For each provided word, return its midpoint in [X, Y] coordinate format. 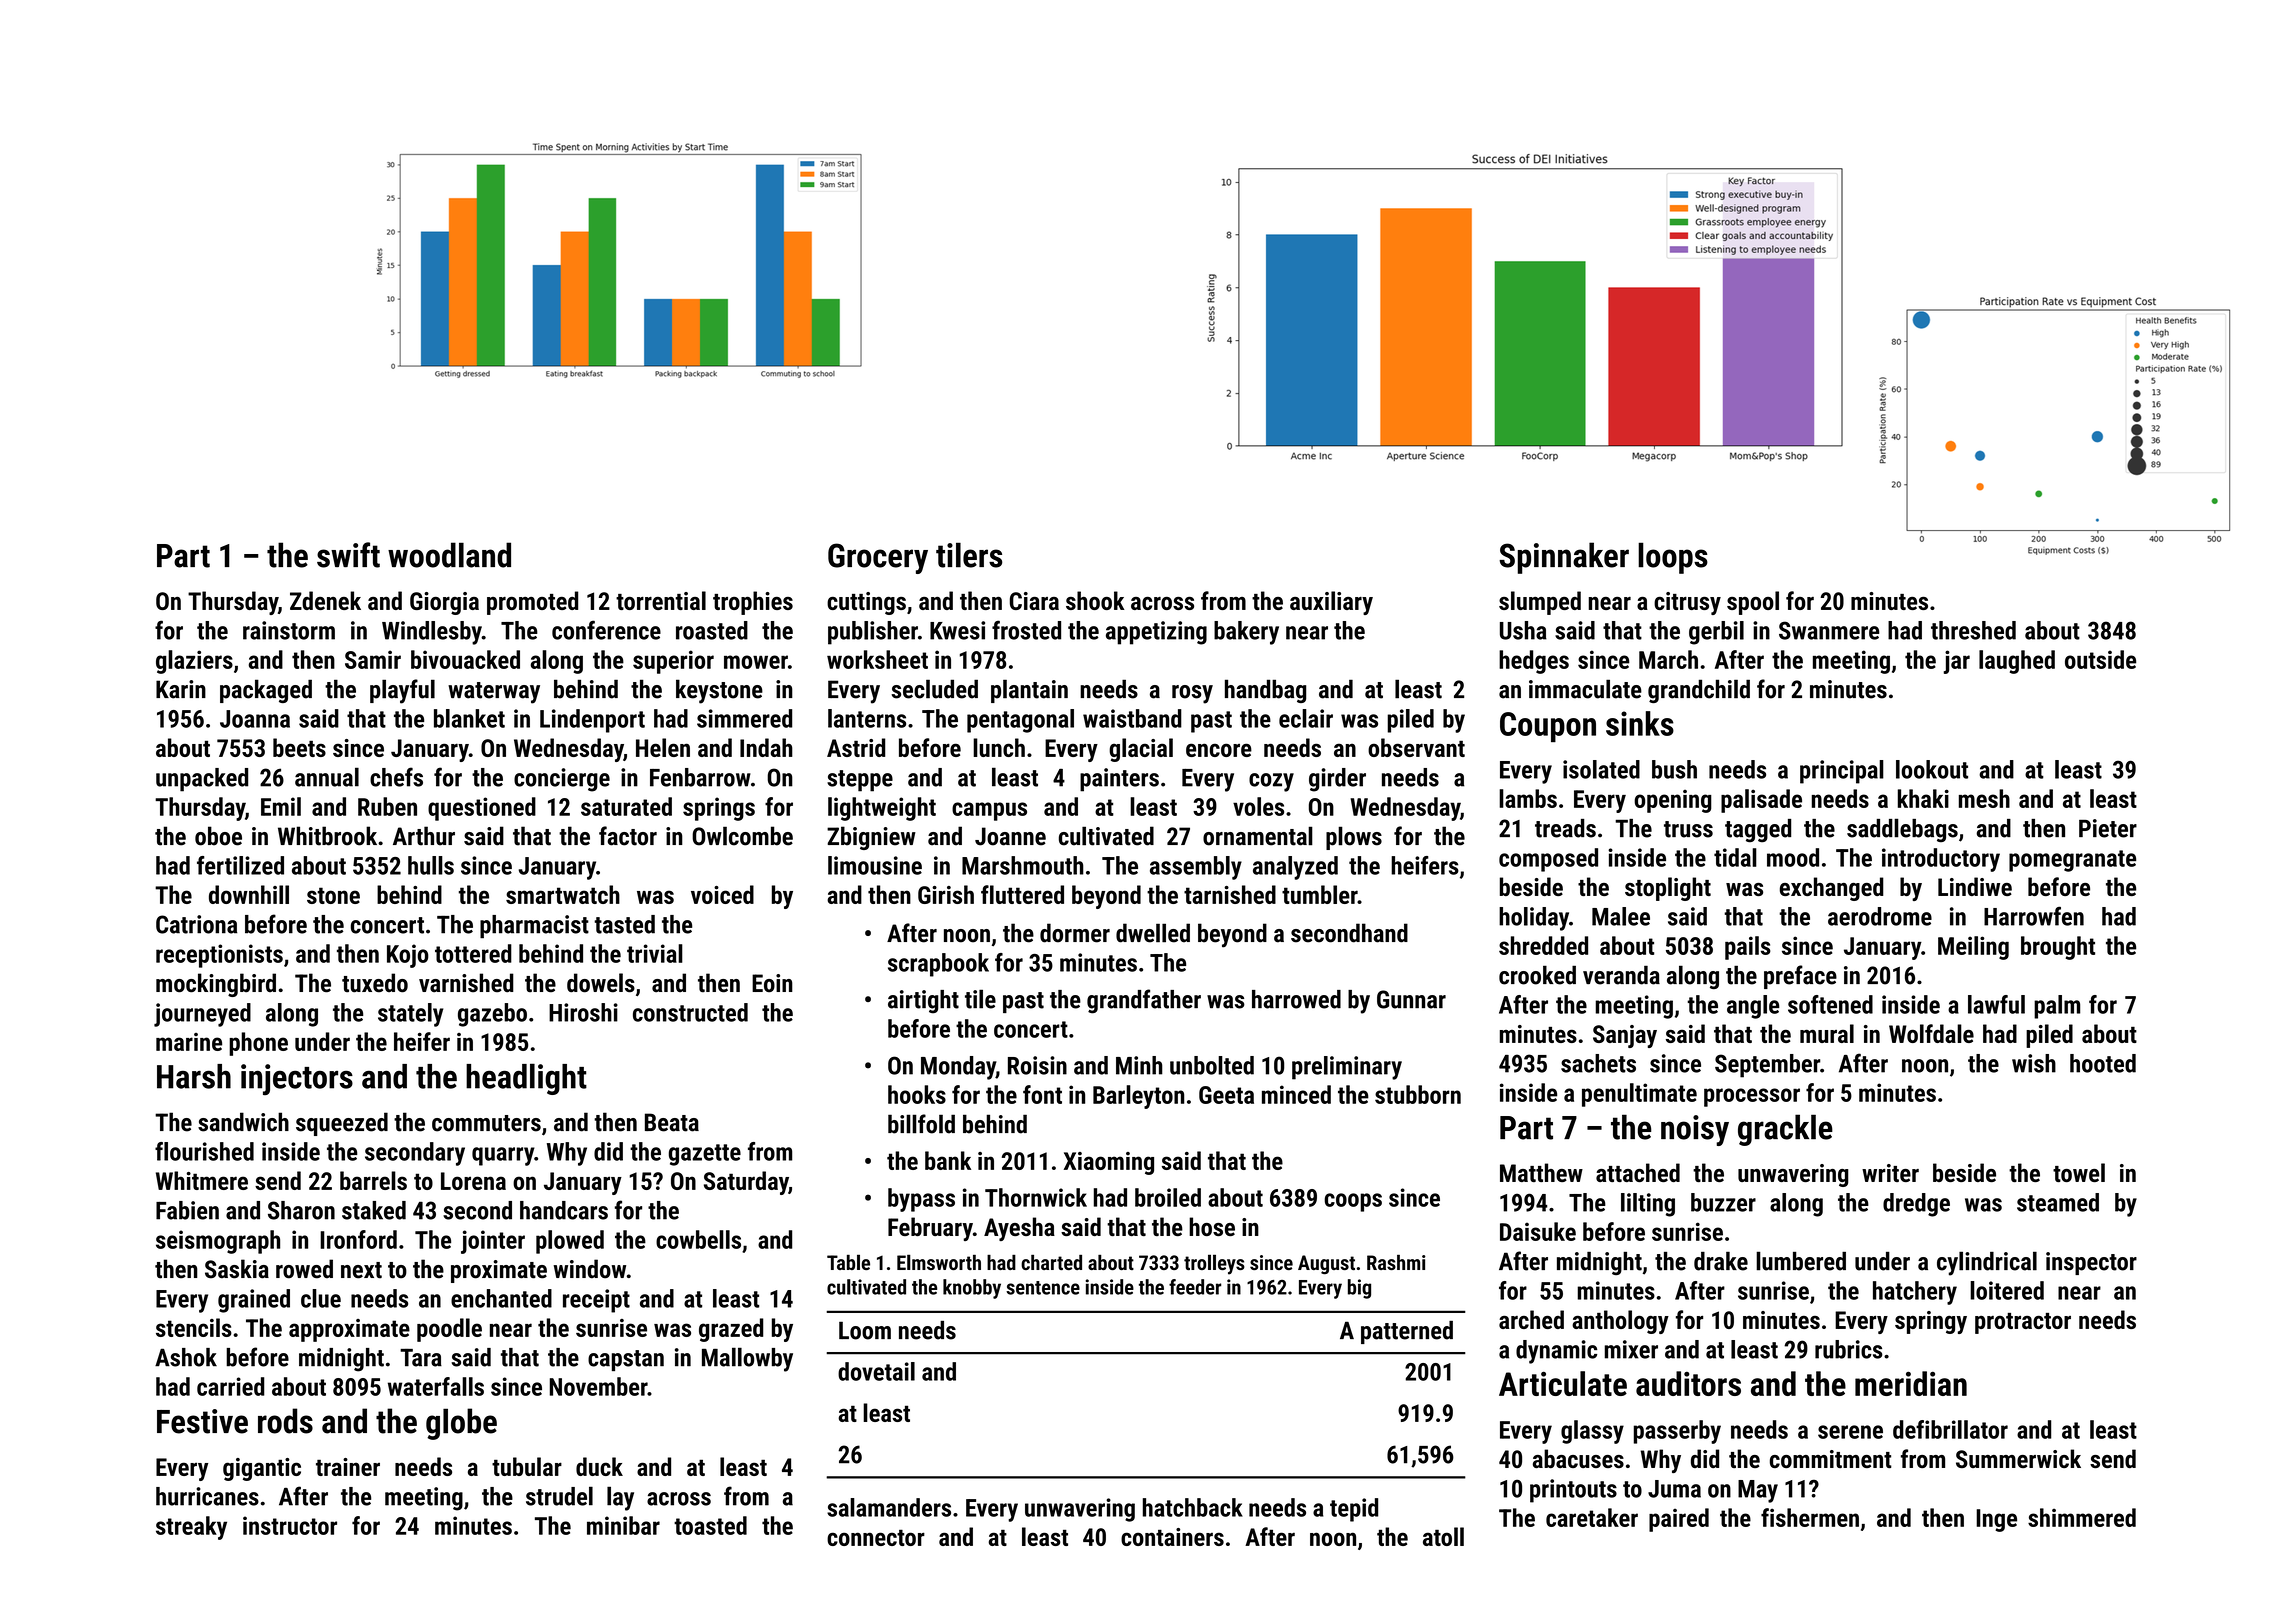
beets [299, 747]
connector [876, 1537]
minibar [623, 1525]
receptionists [219, 956]
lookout [1932, 769]
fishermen [1810, 1517]
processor [1752, 1097]
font [1042, 1094]
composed [1548, 860]
